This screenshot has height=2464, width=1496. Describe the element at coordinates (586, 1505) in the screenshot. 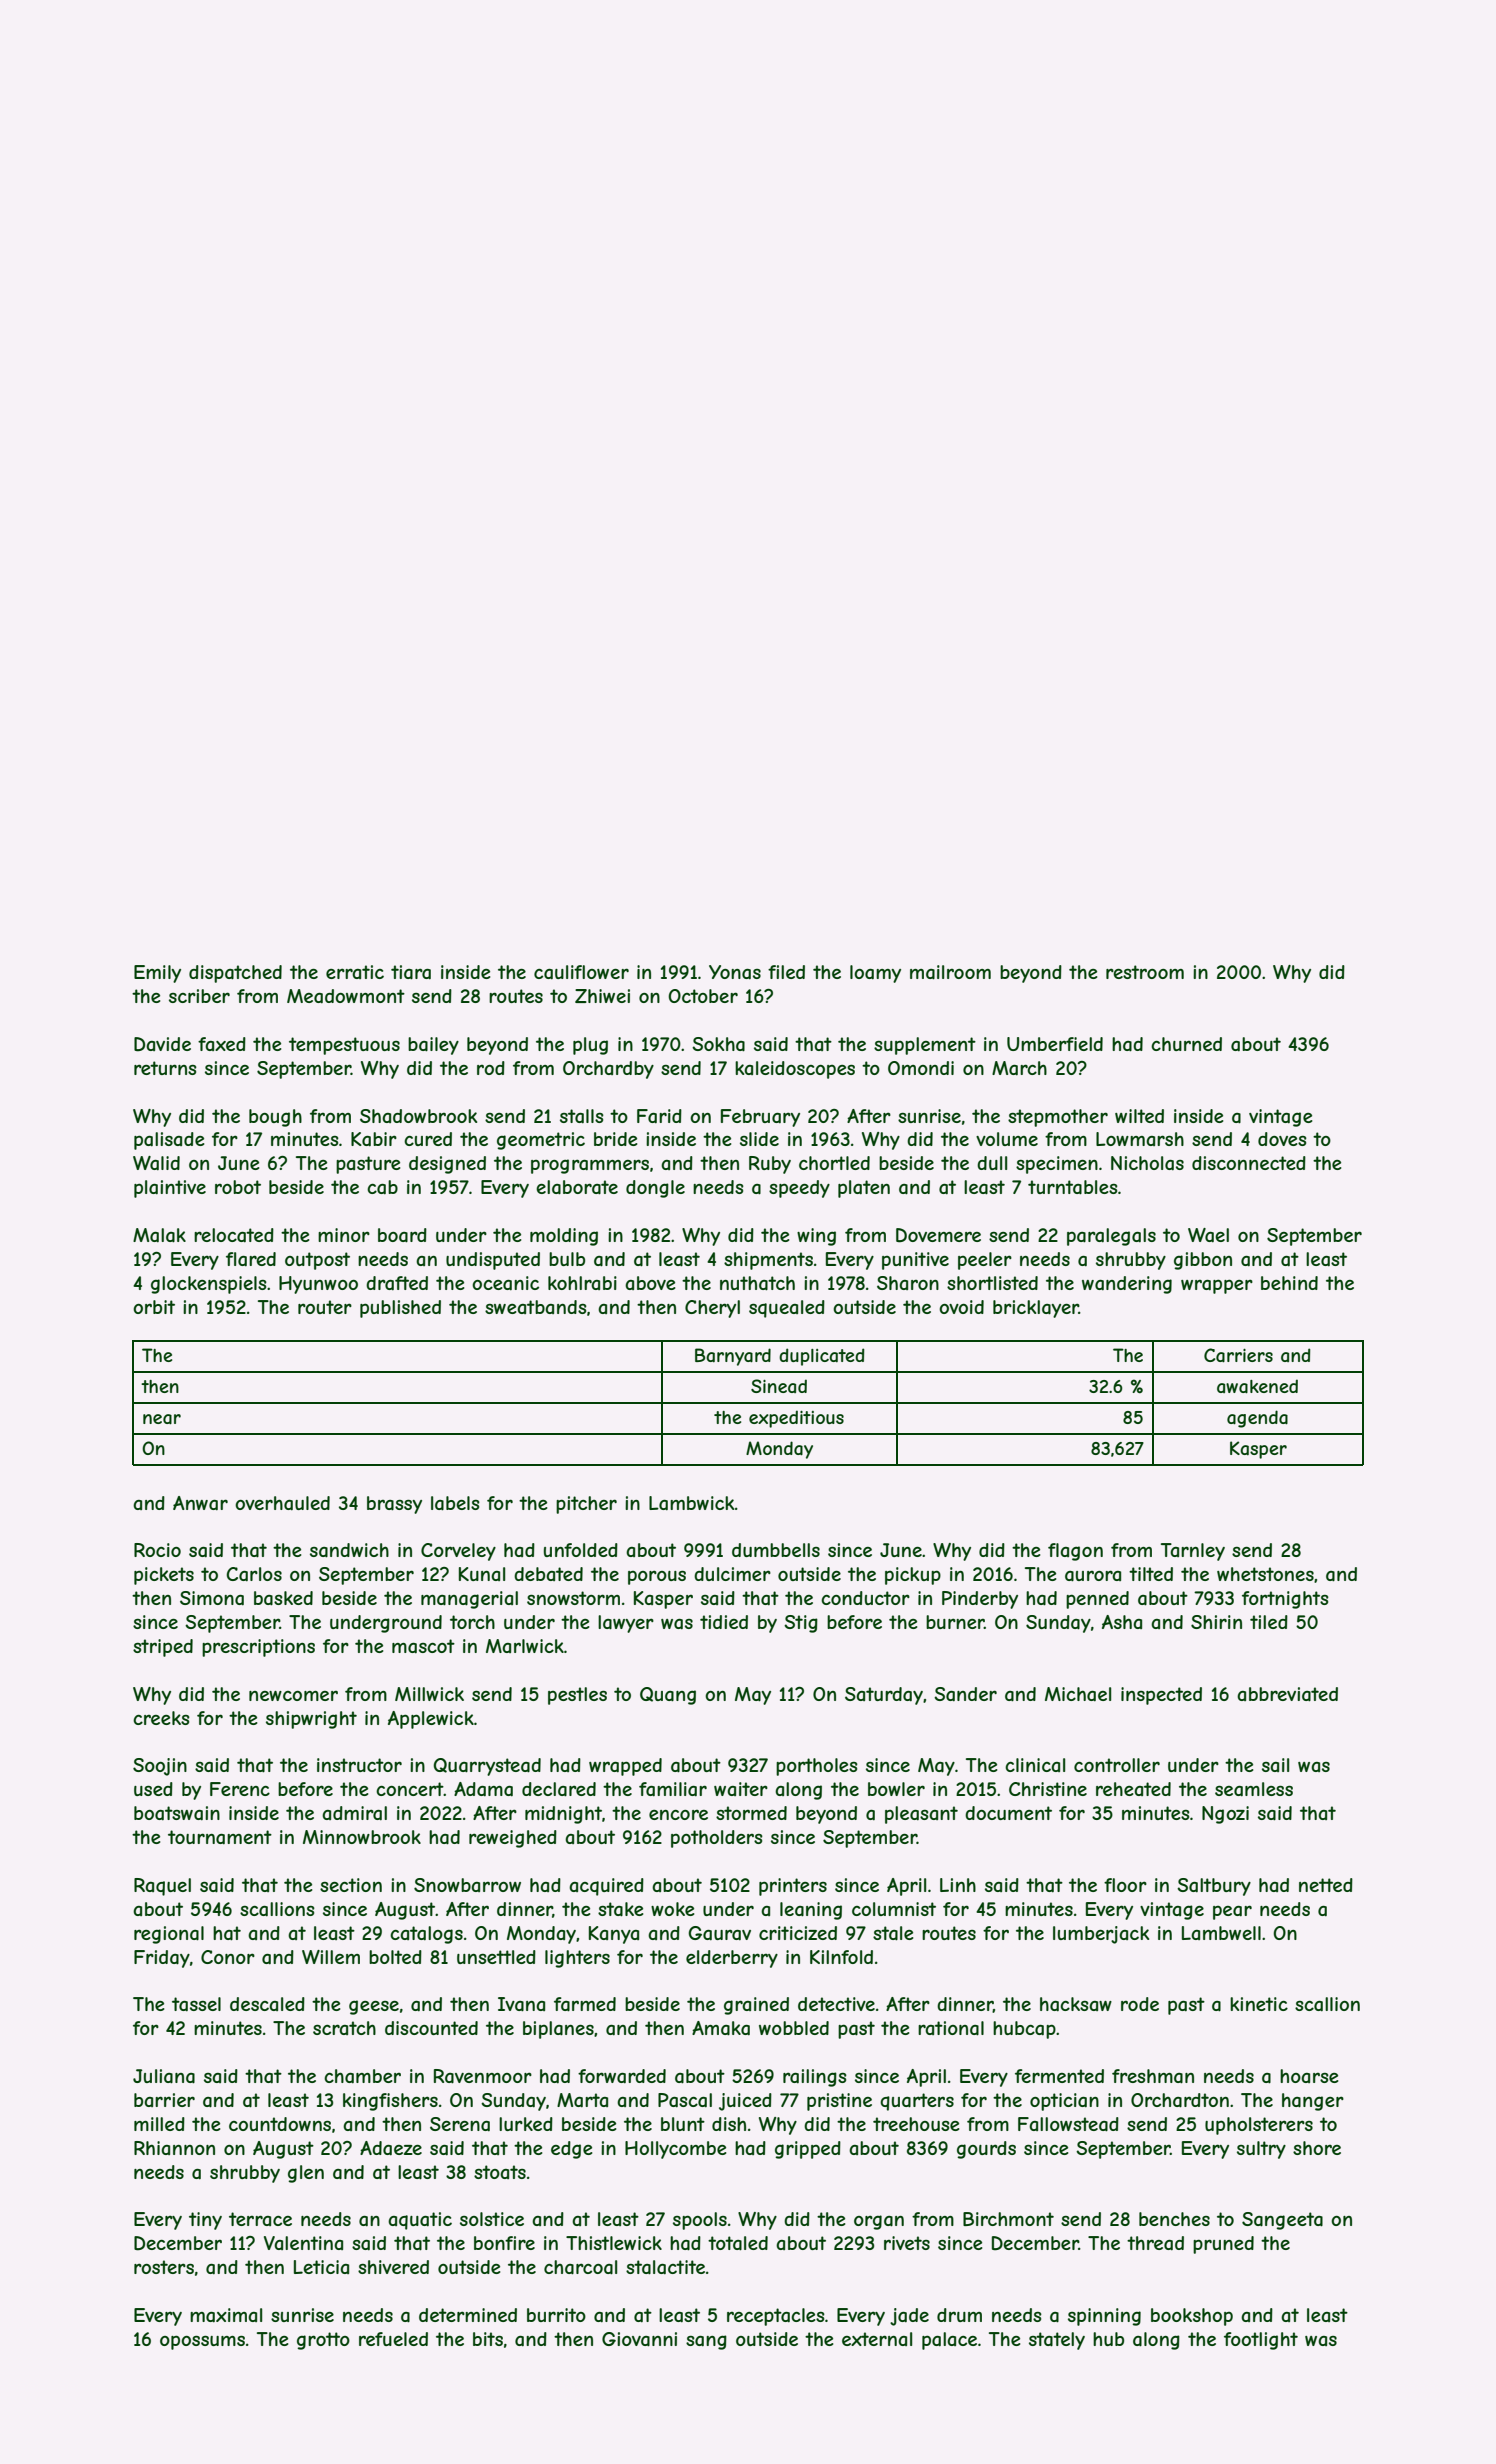

I see `pitcher` at that location.
